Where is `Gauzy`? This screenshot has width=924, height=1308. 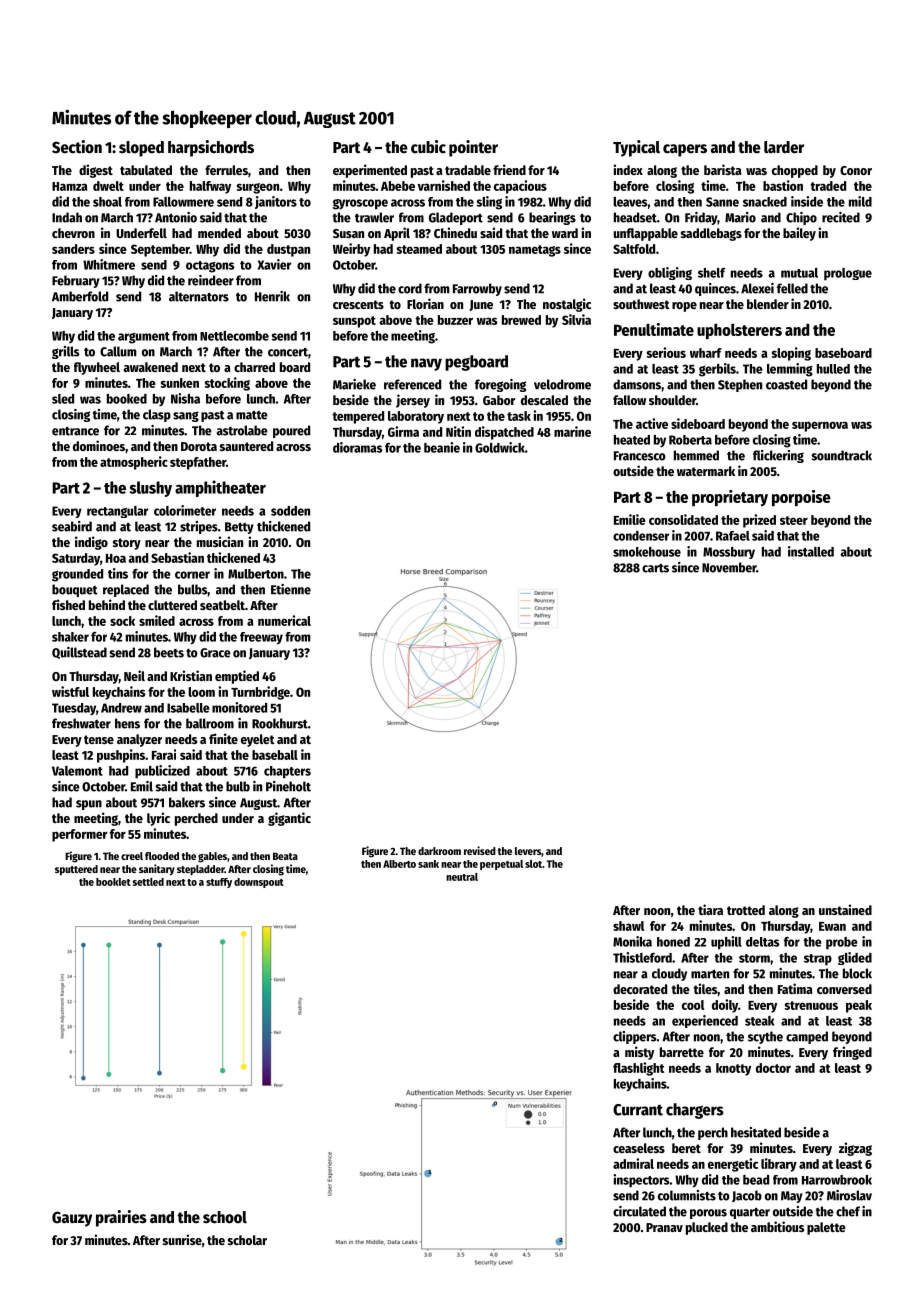 Gauzy is located at coordinates (72, 1219).
